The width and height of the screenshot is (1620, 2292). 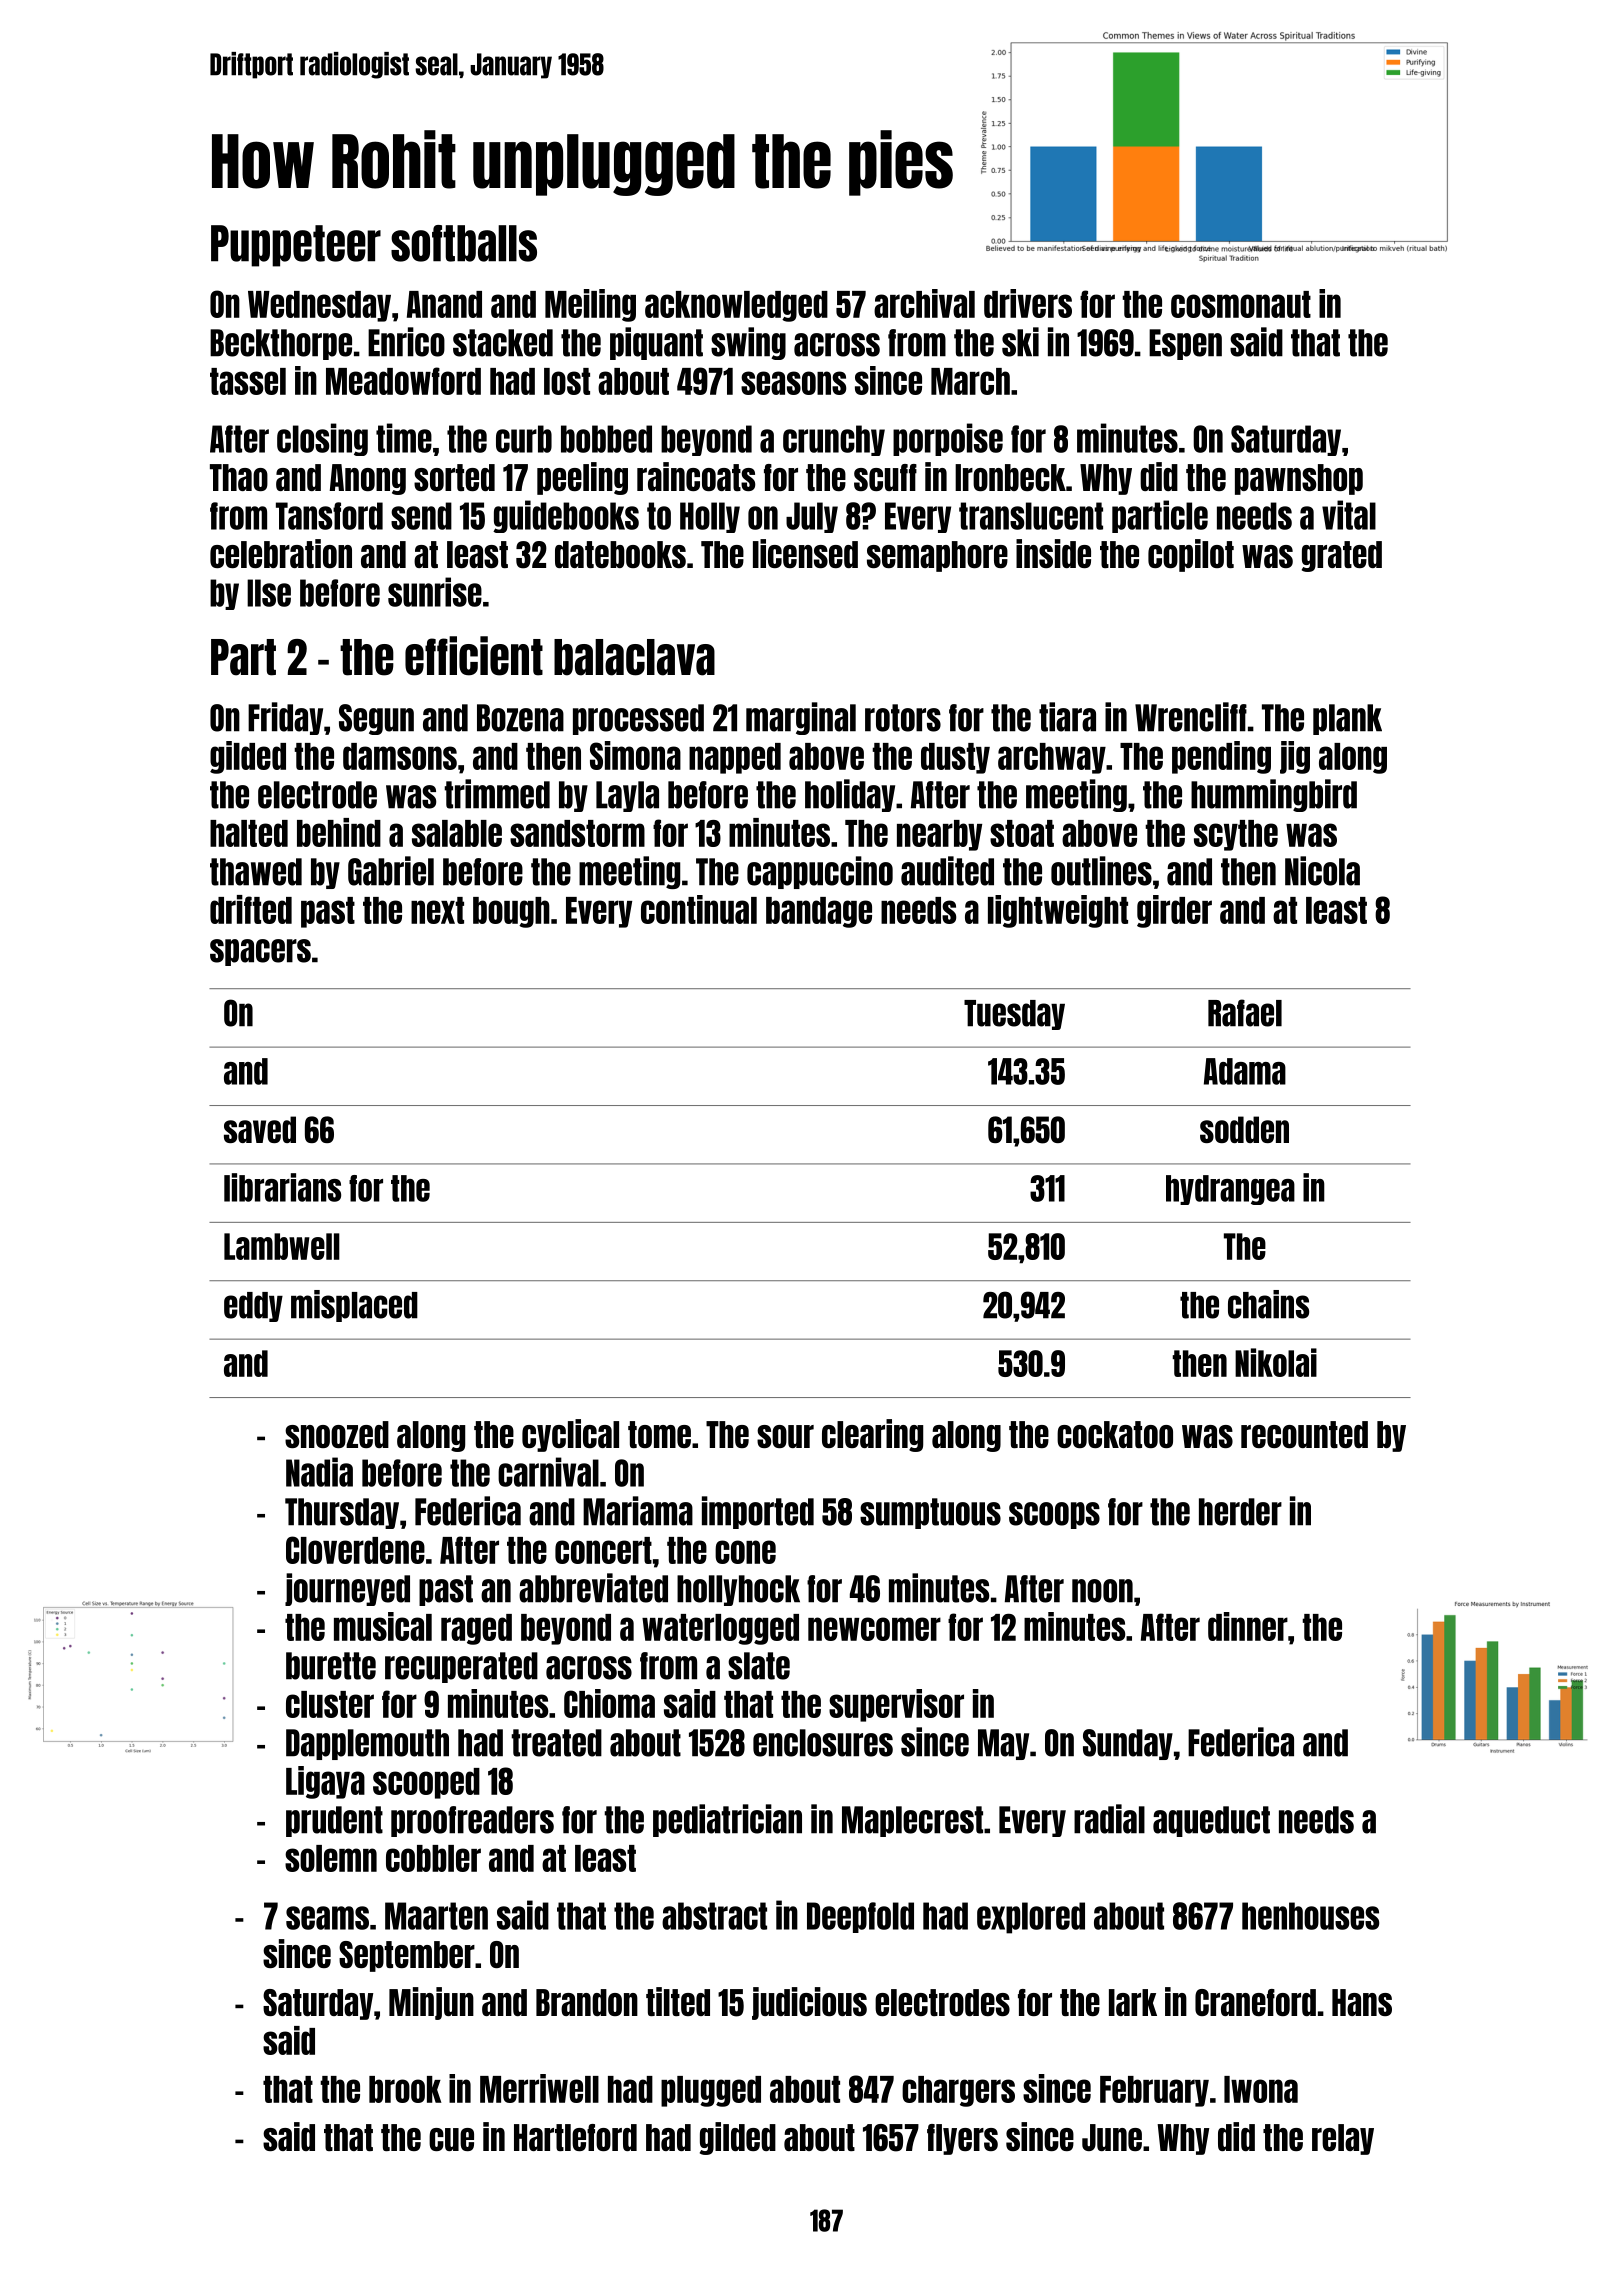 What do you see at coordinates (354, 1306) in the screenshot?
I see `misplaced` at bounding box center [354, 1306].
